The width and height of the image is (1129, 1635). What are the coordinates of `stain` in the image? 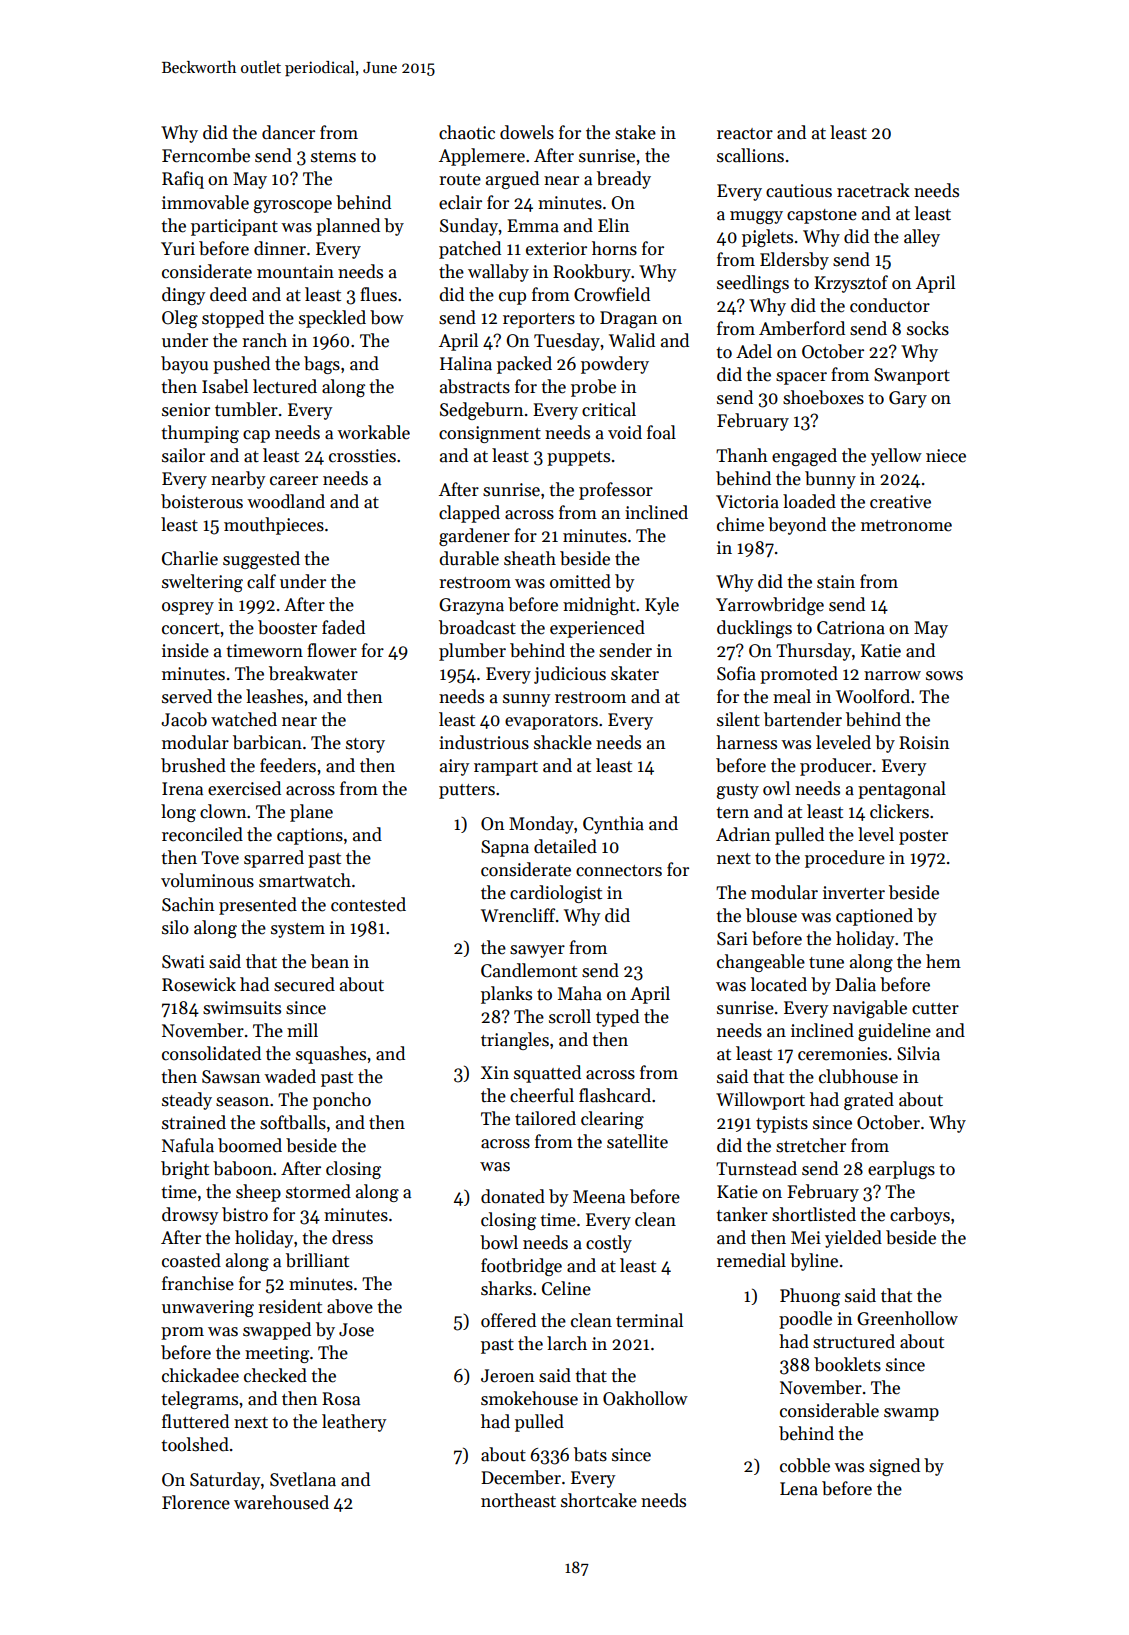 It's located at (836, 582).
